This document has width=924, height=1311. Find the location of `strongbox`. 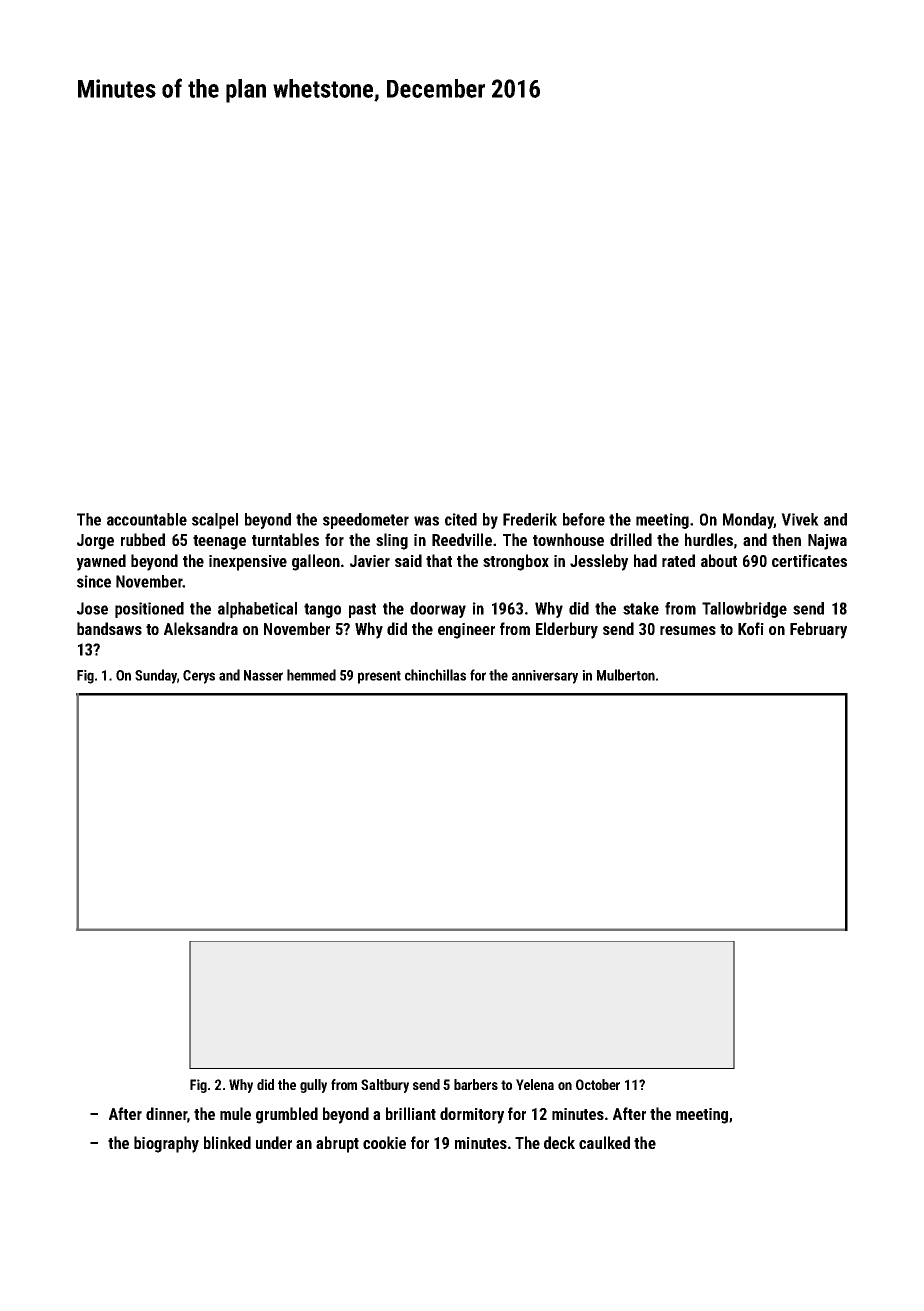

strongbox is located at coordinates (516, 562).
